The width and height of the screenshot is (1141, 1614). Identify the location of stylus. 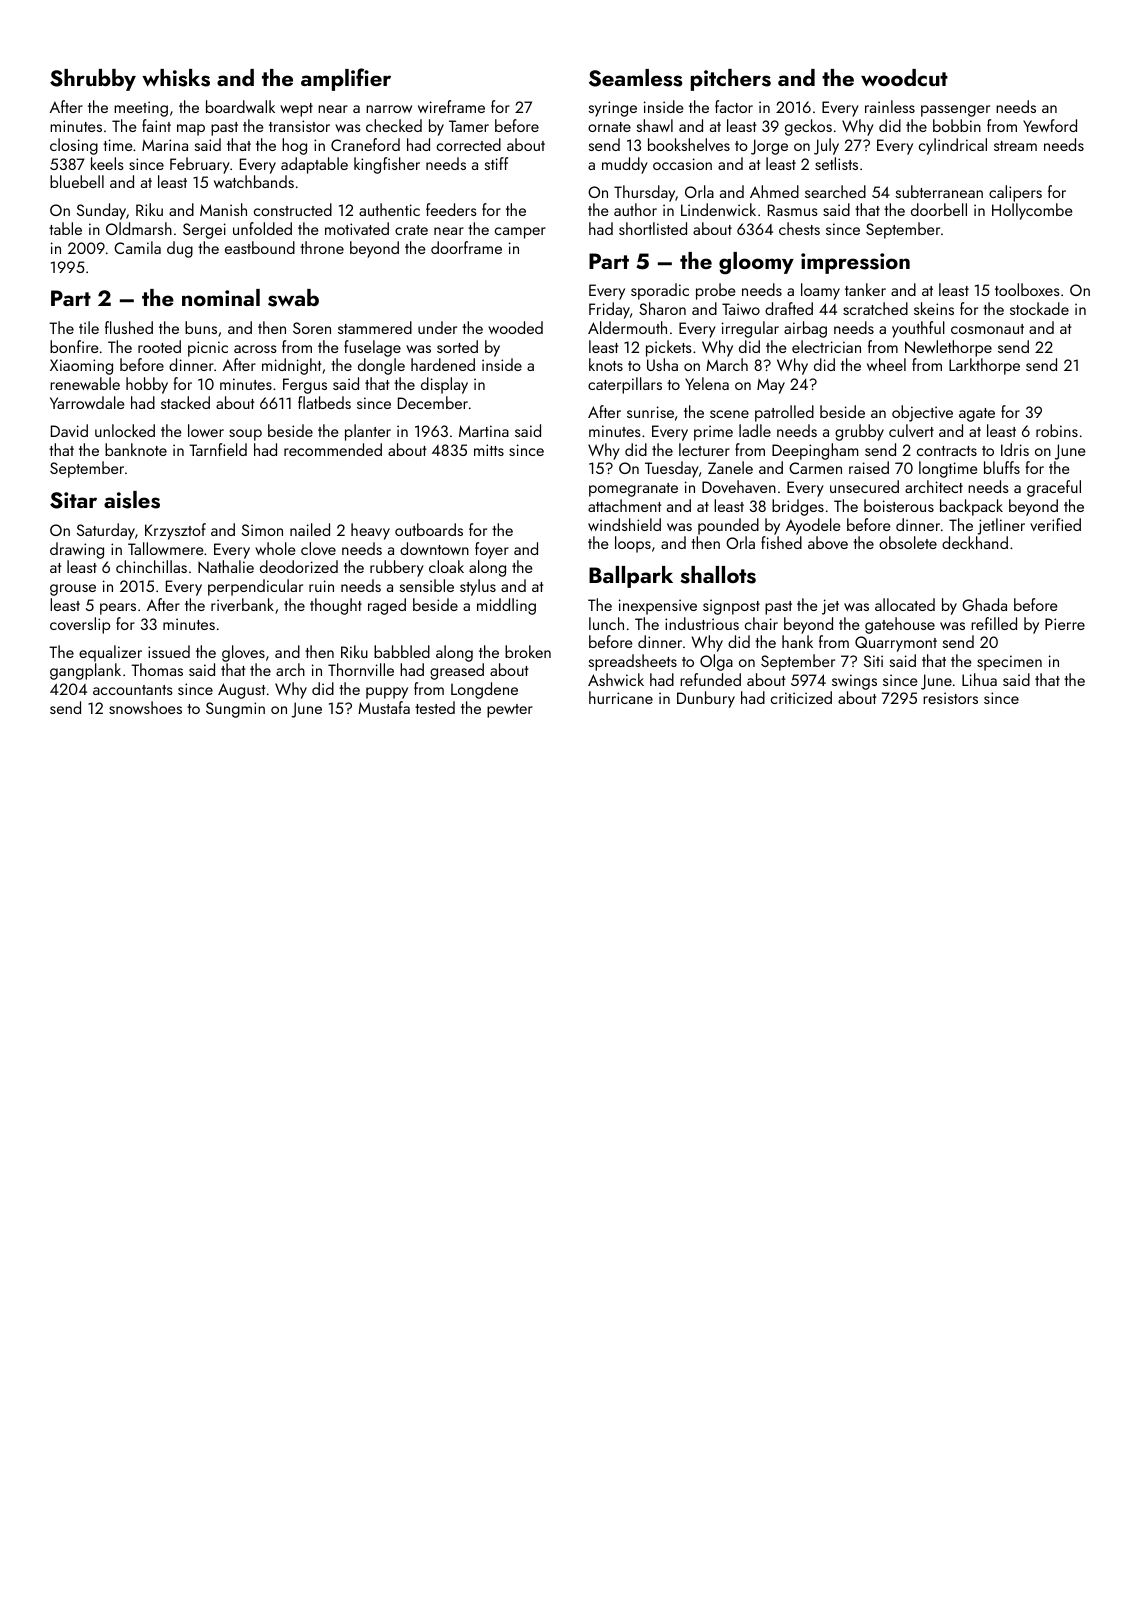
(478, 587).
